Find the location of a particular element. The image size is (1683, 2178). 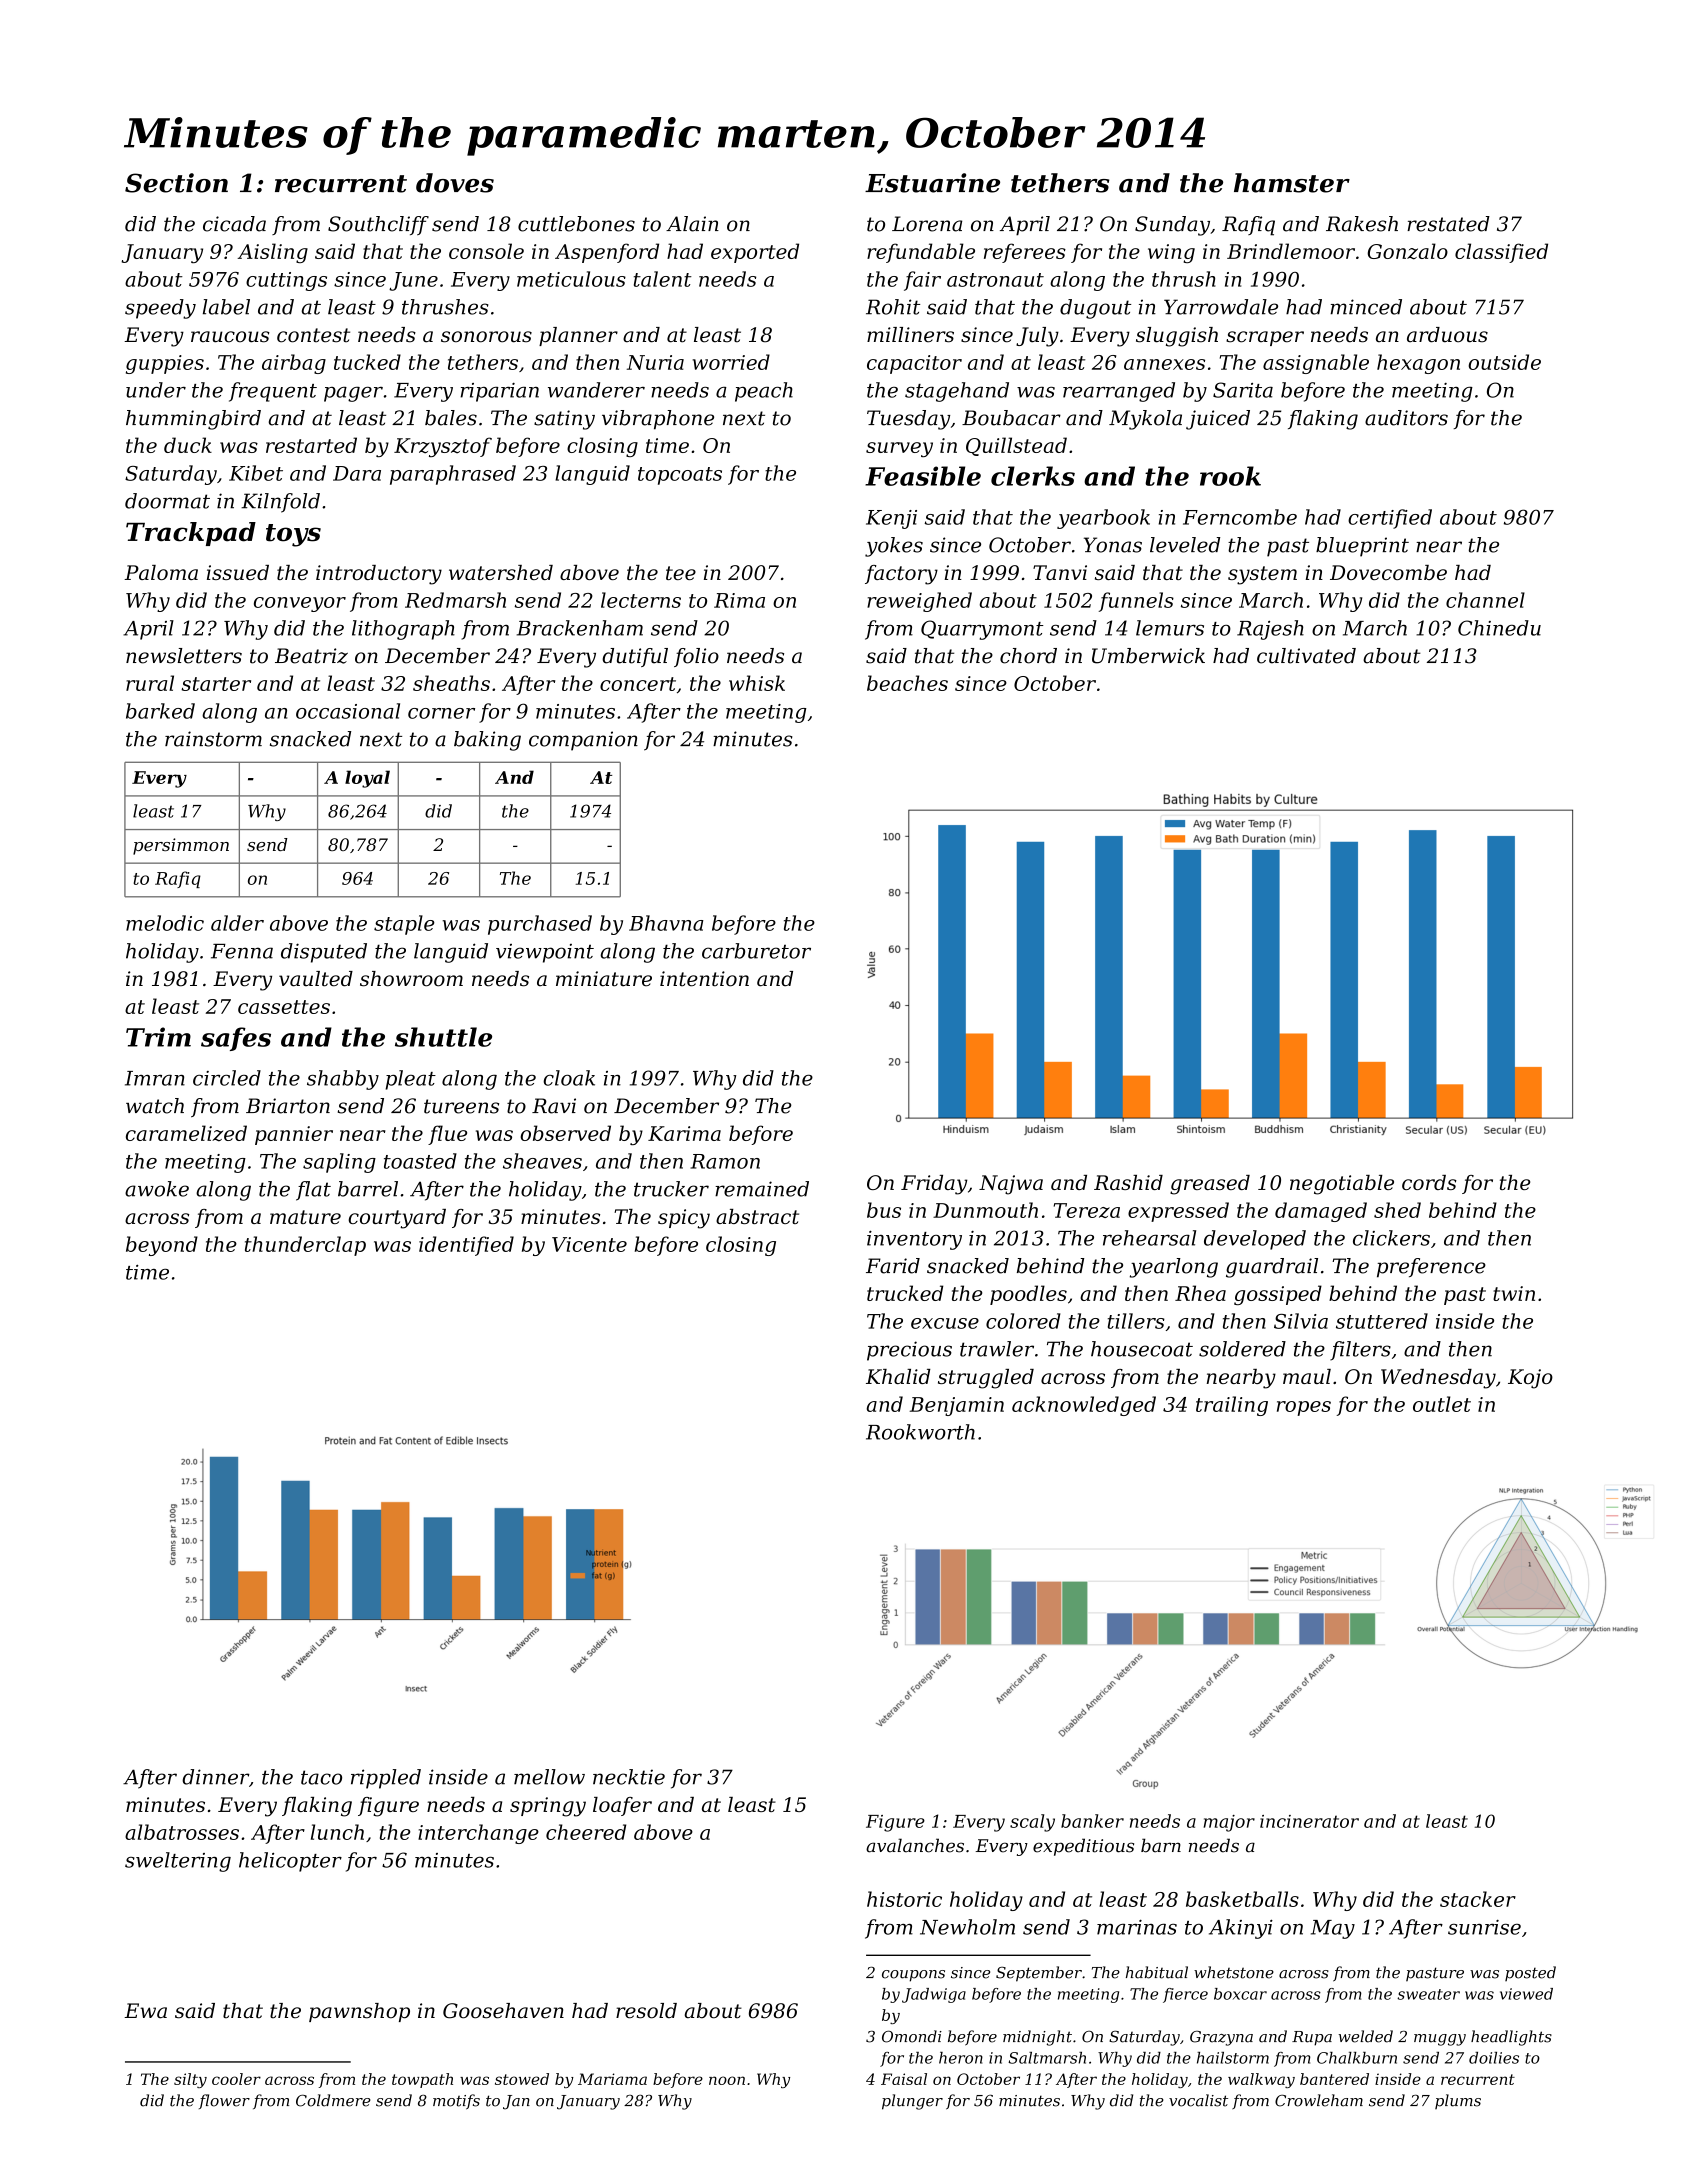

hamster is located at coordinates (1292, 183).
